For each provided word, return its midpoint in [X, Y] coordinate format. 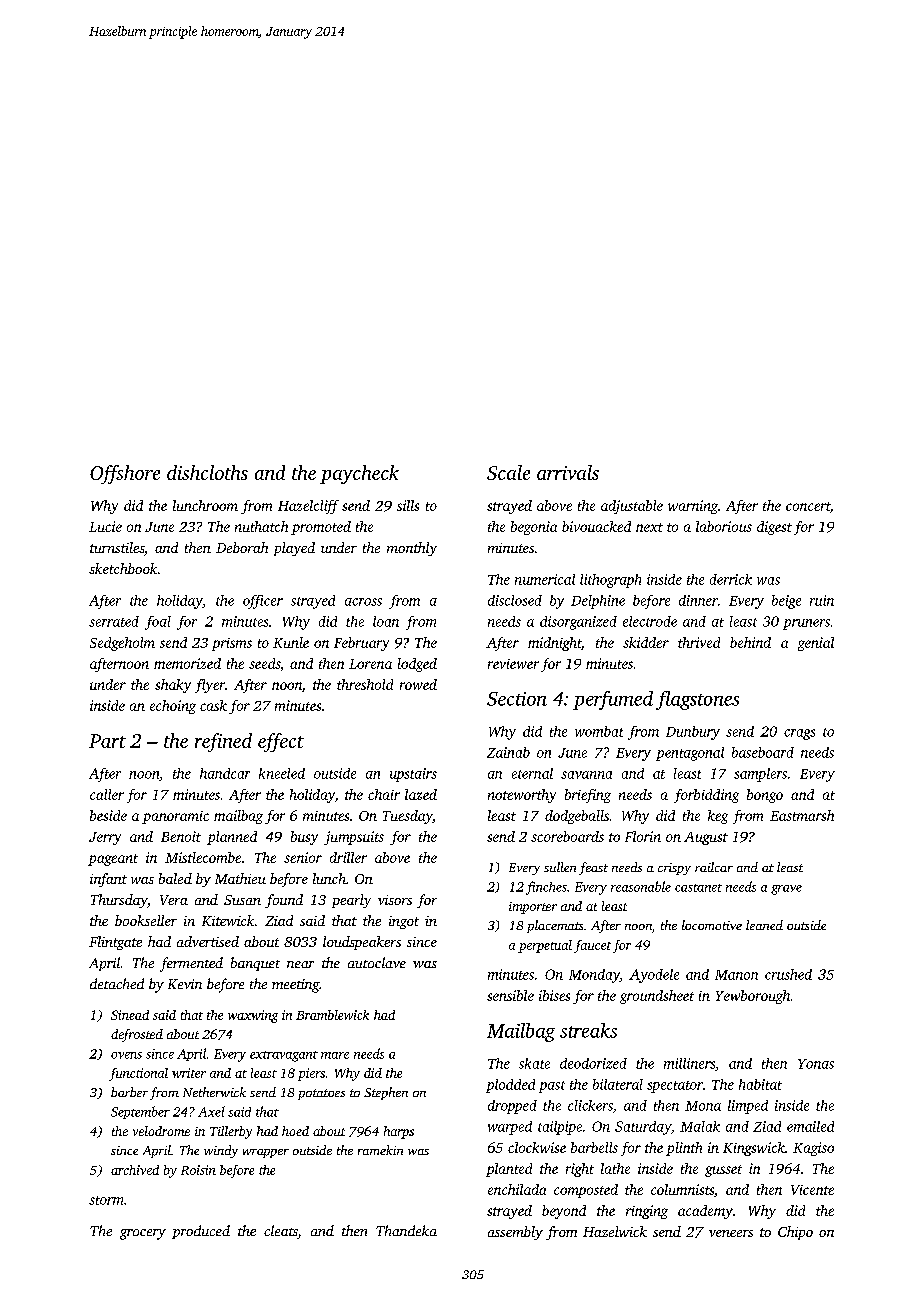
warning [693, 507]
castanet [698, 888]
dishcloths [207, 472]
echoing [173, 707]
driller [348, 857]
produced [201, 1232]
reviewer [513, 664]
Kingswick [754, 1149]
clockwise [537, 1147]
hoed [295, 1131]
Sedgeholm [122, 644]
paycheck [359, 474]
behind [750, 642]
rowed [418, 684]
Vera [174, 900]
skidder [646, 642]
